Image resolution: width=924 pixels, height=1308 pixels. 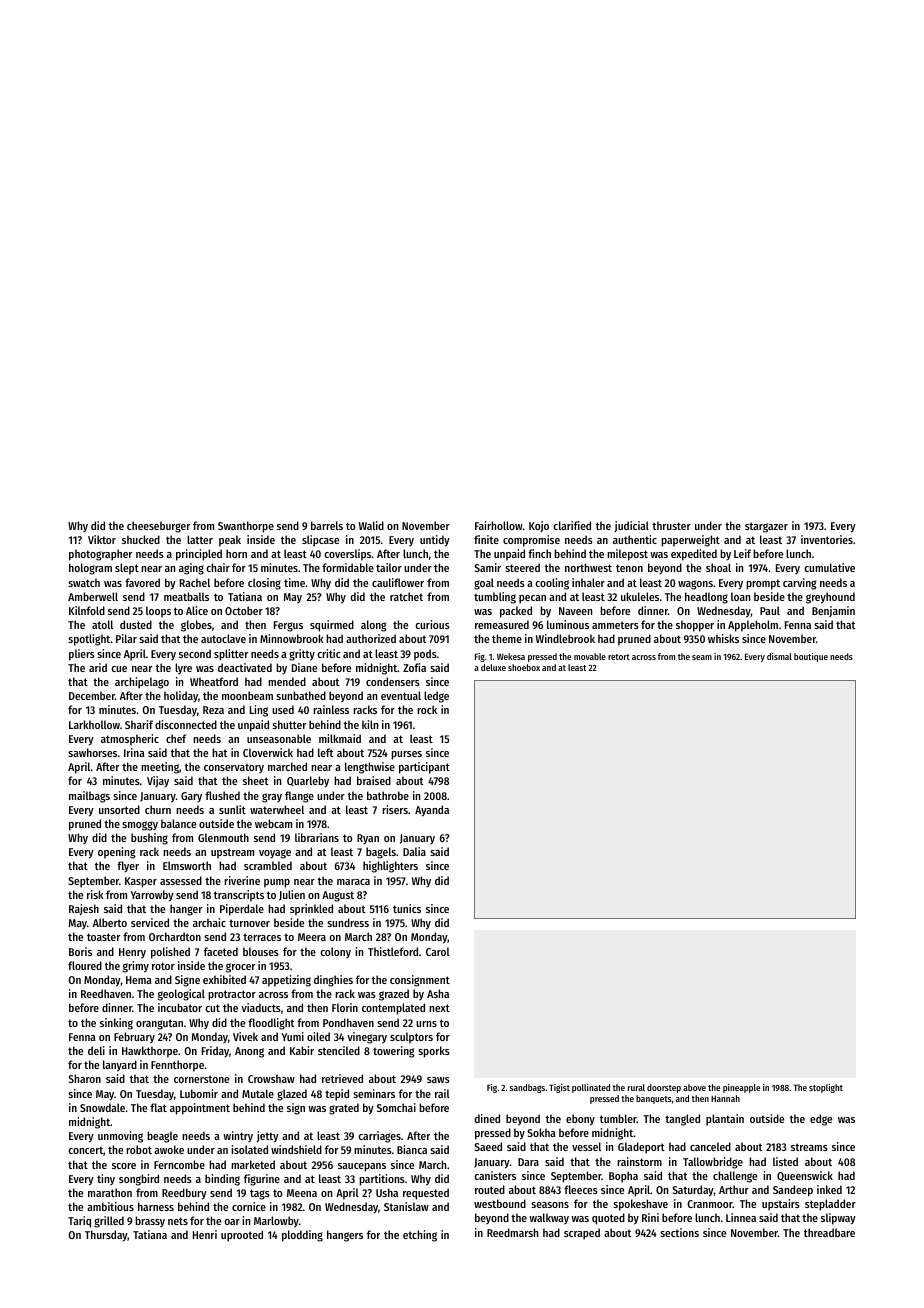 I want to click on Thursday, so click(x=106, y=1236).
